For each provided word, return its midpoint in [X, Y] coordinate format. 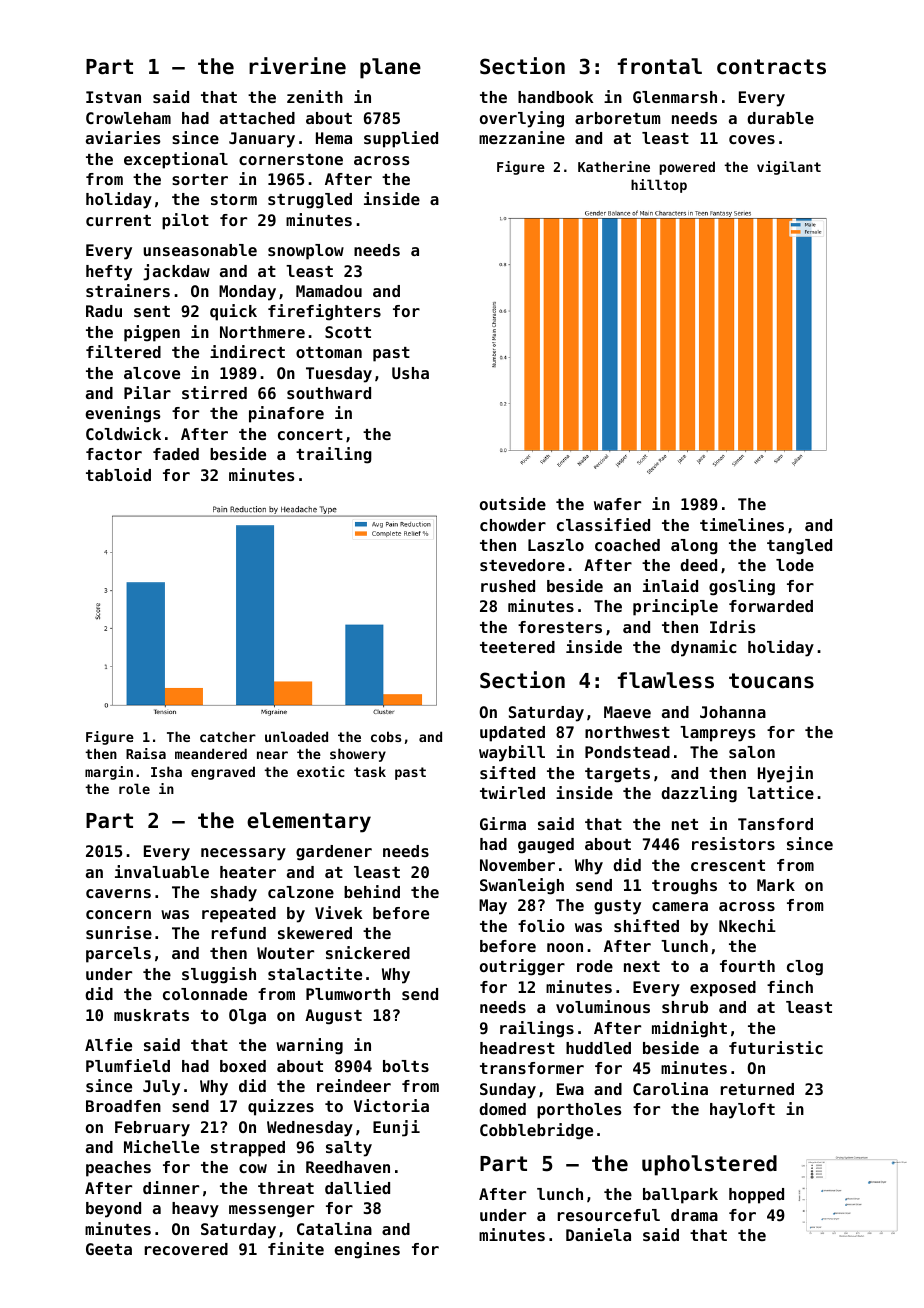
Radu [104, 311]
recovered [186, 1249]
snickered [368, 952]
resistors [733, 843]
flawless [665, 680]
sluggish [219, 975]
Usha [410, 373]
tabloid [118, 474]
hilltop [659, 186]
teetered [517, 647]
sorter [200, 179]
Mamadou [329, 291]
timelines [742, 524]
